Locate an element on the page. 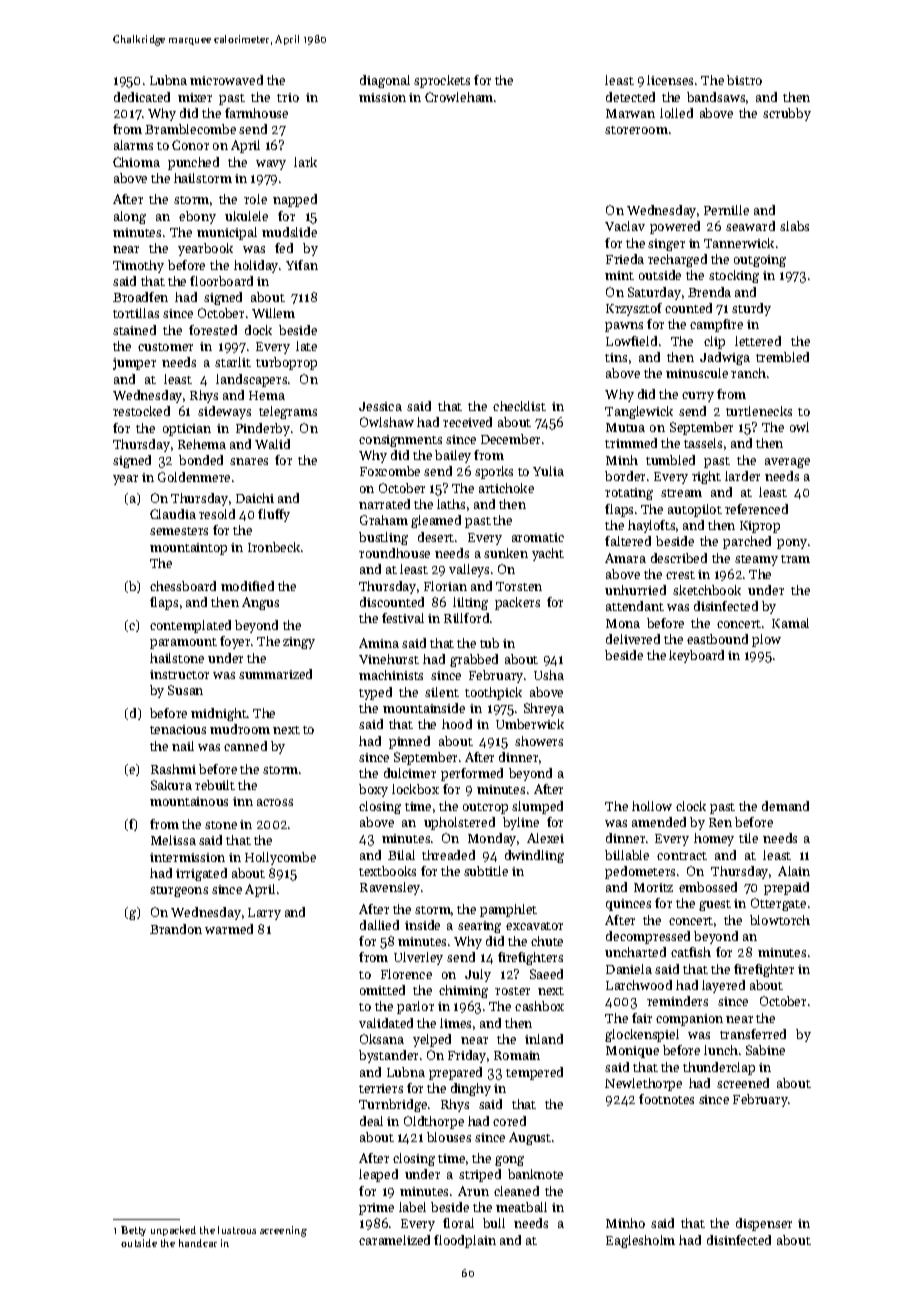 The height and width of the document is (1308, 924). storeroom is located at coordinates (636, 130).
